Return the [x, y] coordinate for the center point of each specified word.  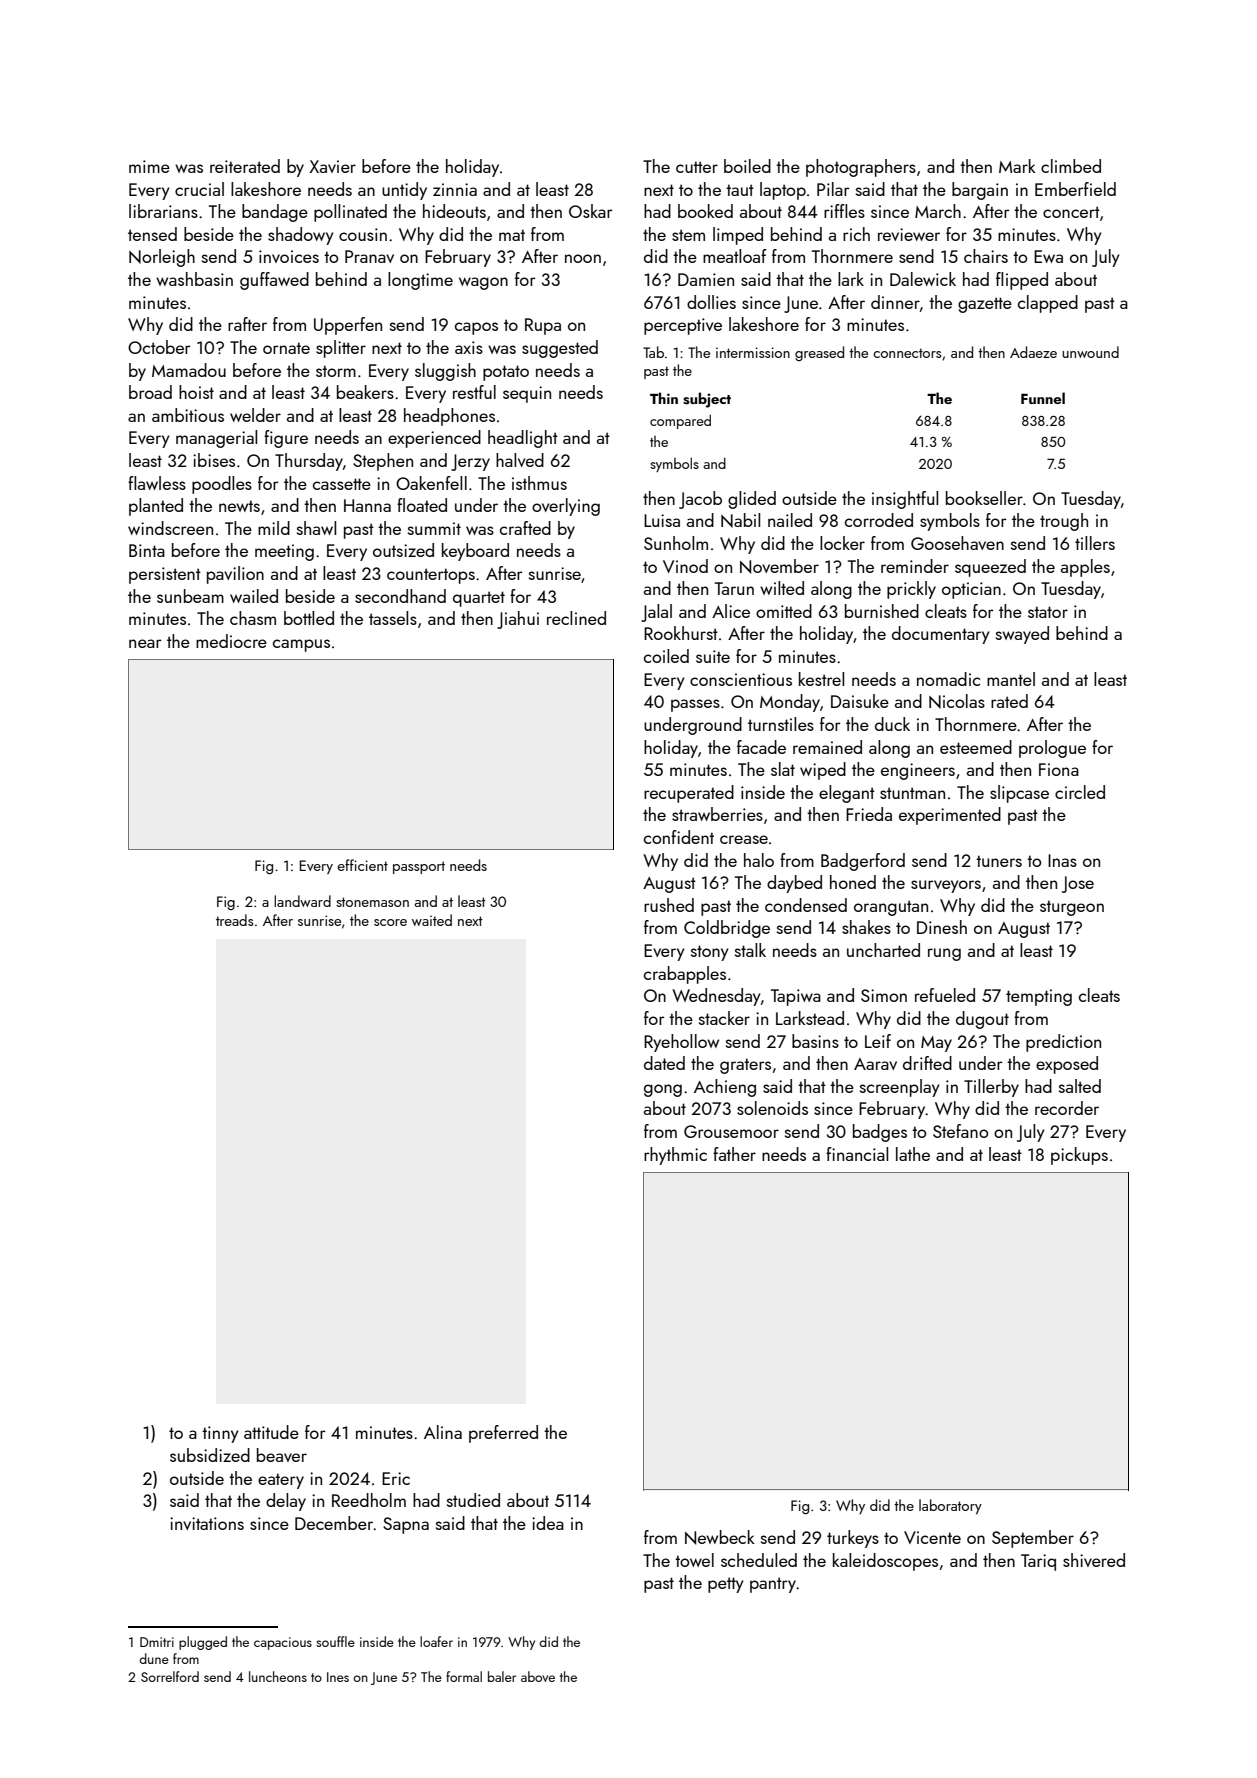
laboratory [950, 1506]
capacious [283, 1643]
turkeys [853, 1539]
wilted [782, 588]
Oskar [591, 211]
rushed [669, 905]
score [390, 922]
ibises [214, 460]
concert [1071, 212]
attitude [271, 1432]
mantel [1011, 679]
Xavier [332, 166]
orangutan [891, 908]
